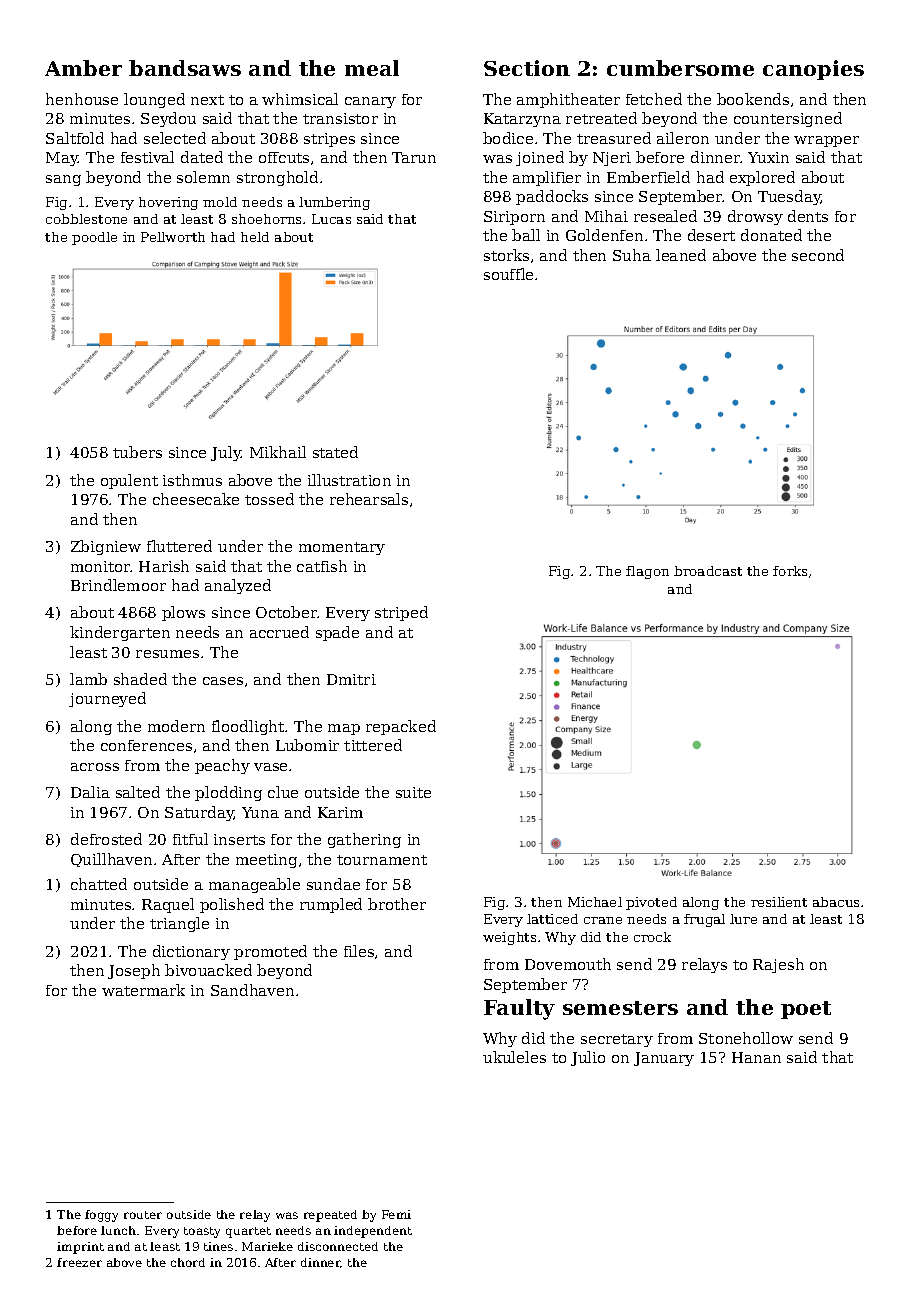 The image size is (924, 1308). Describe the element at coordinates (373, 1232) in the page. I see `independent` at that location.
